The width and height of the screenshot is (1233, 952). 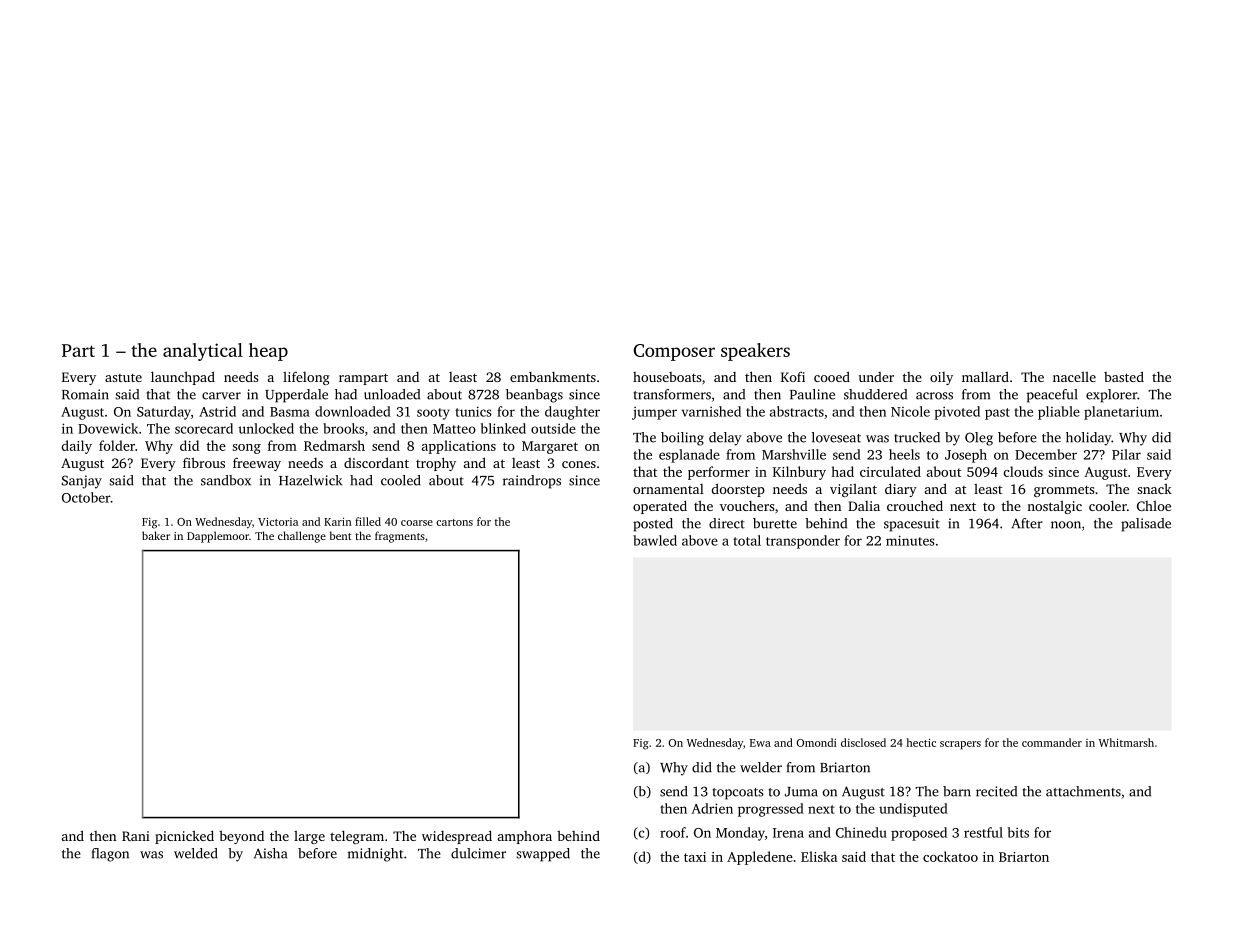 What do you see at coordinates (478, 853) in the screenshot?
I see `dulcimer` at bounding box center [478, 853].
